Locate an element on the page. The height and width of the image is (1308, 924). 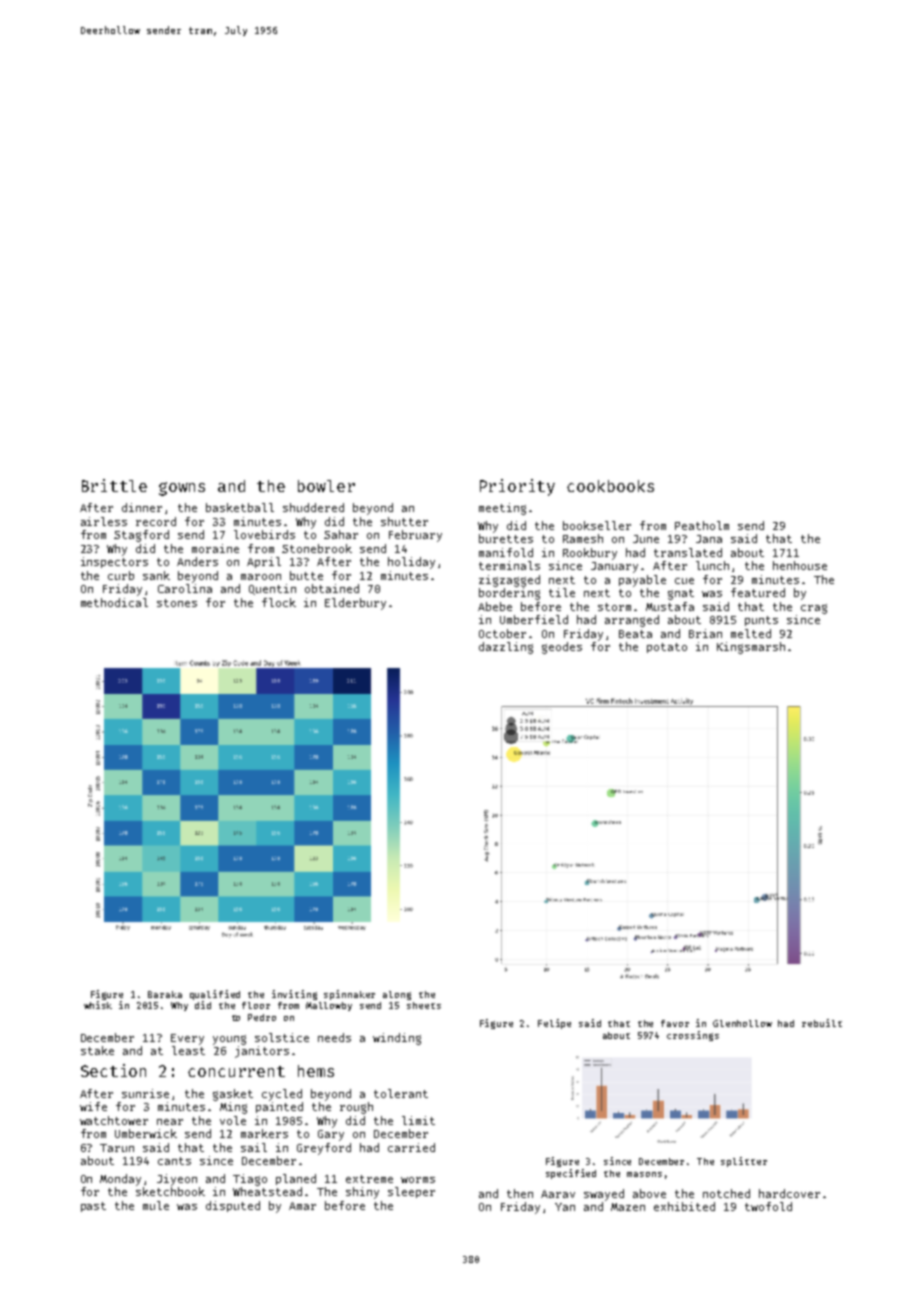
Jiyeon is located at coordinates (177, 1180).
